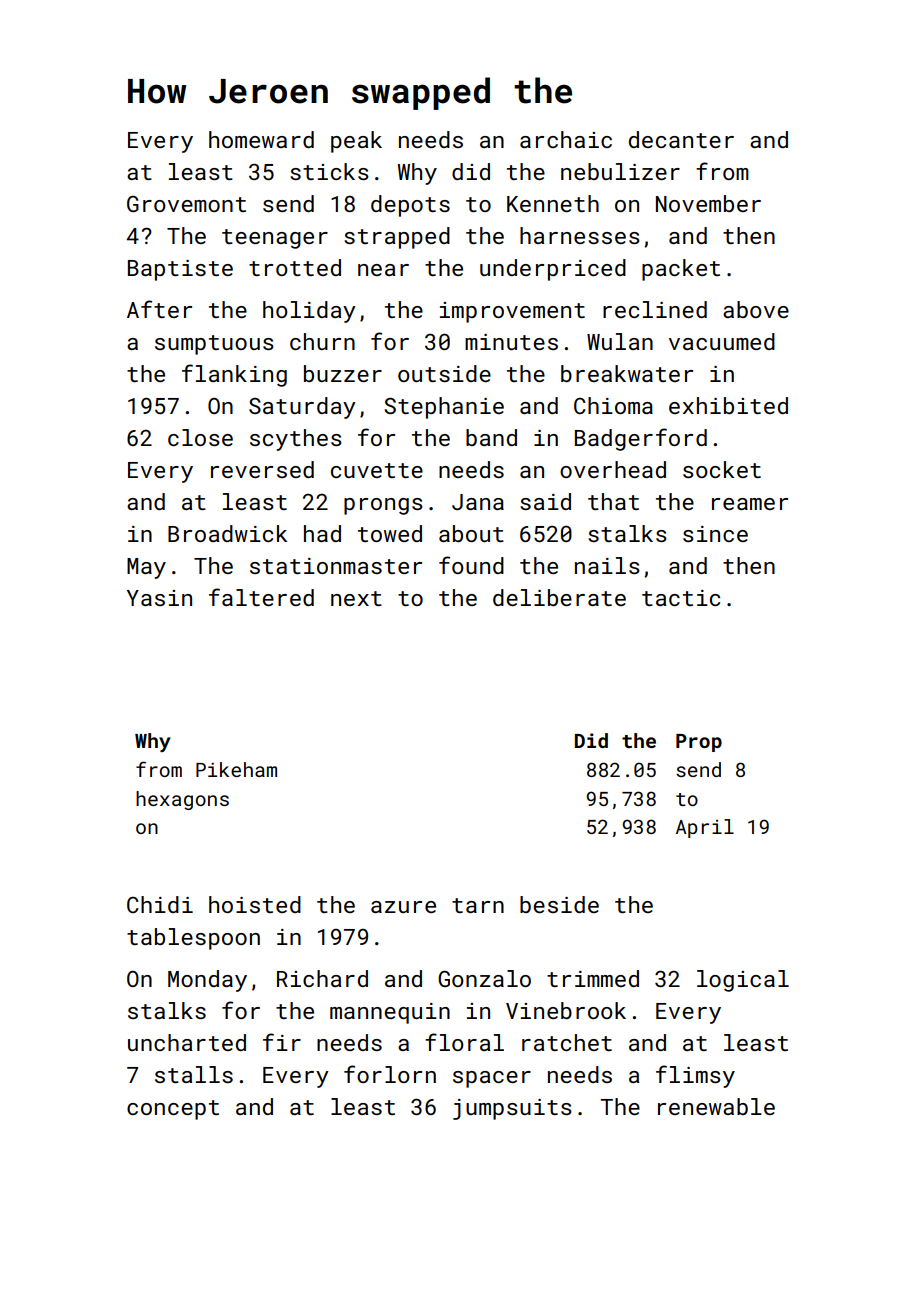 This image has height=1311, width=924. What do you see at coordinates (699, 743) in the image?
I see `Prop` at bounding box center [699, 743].
